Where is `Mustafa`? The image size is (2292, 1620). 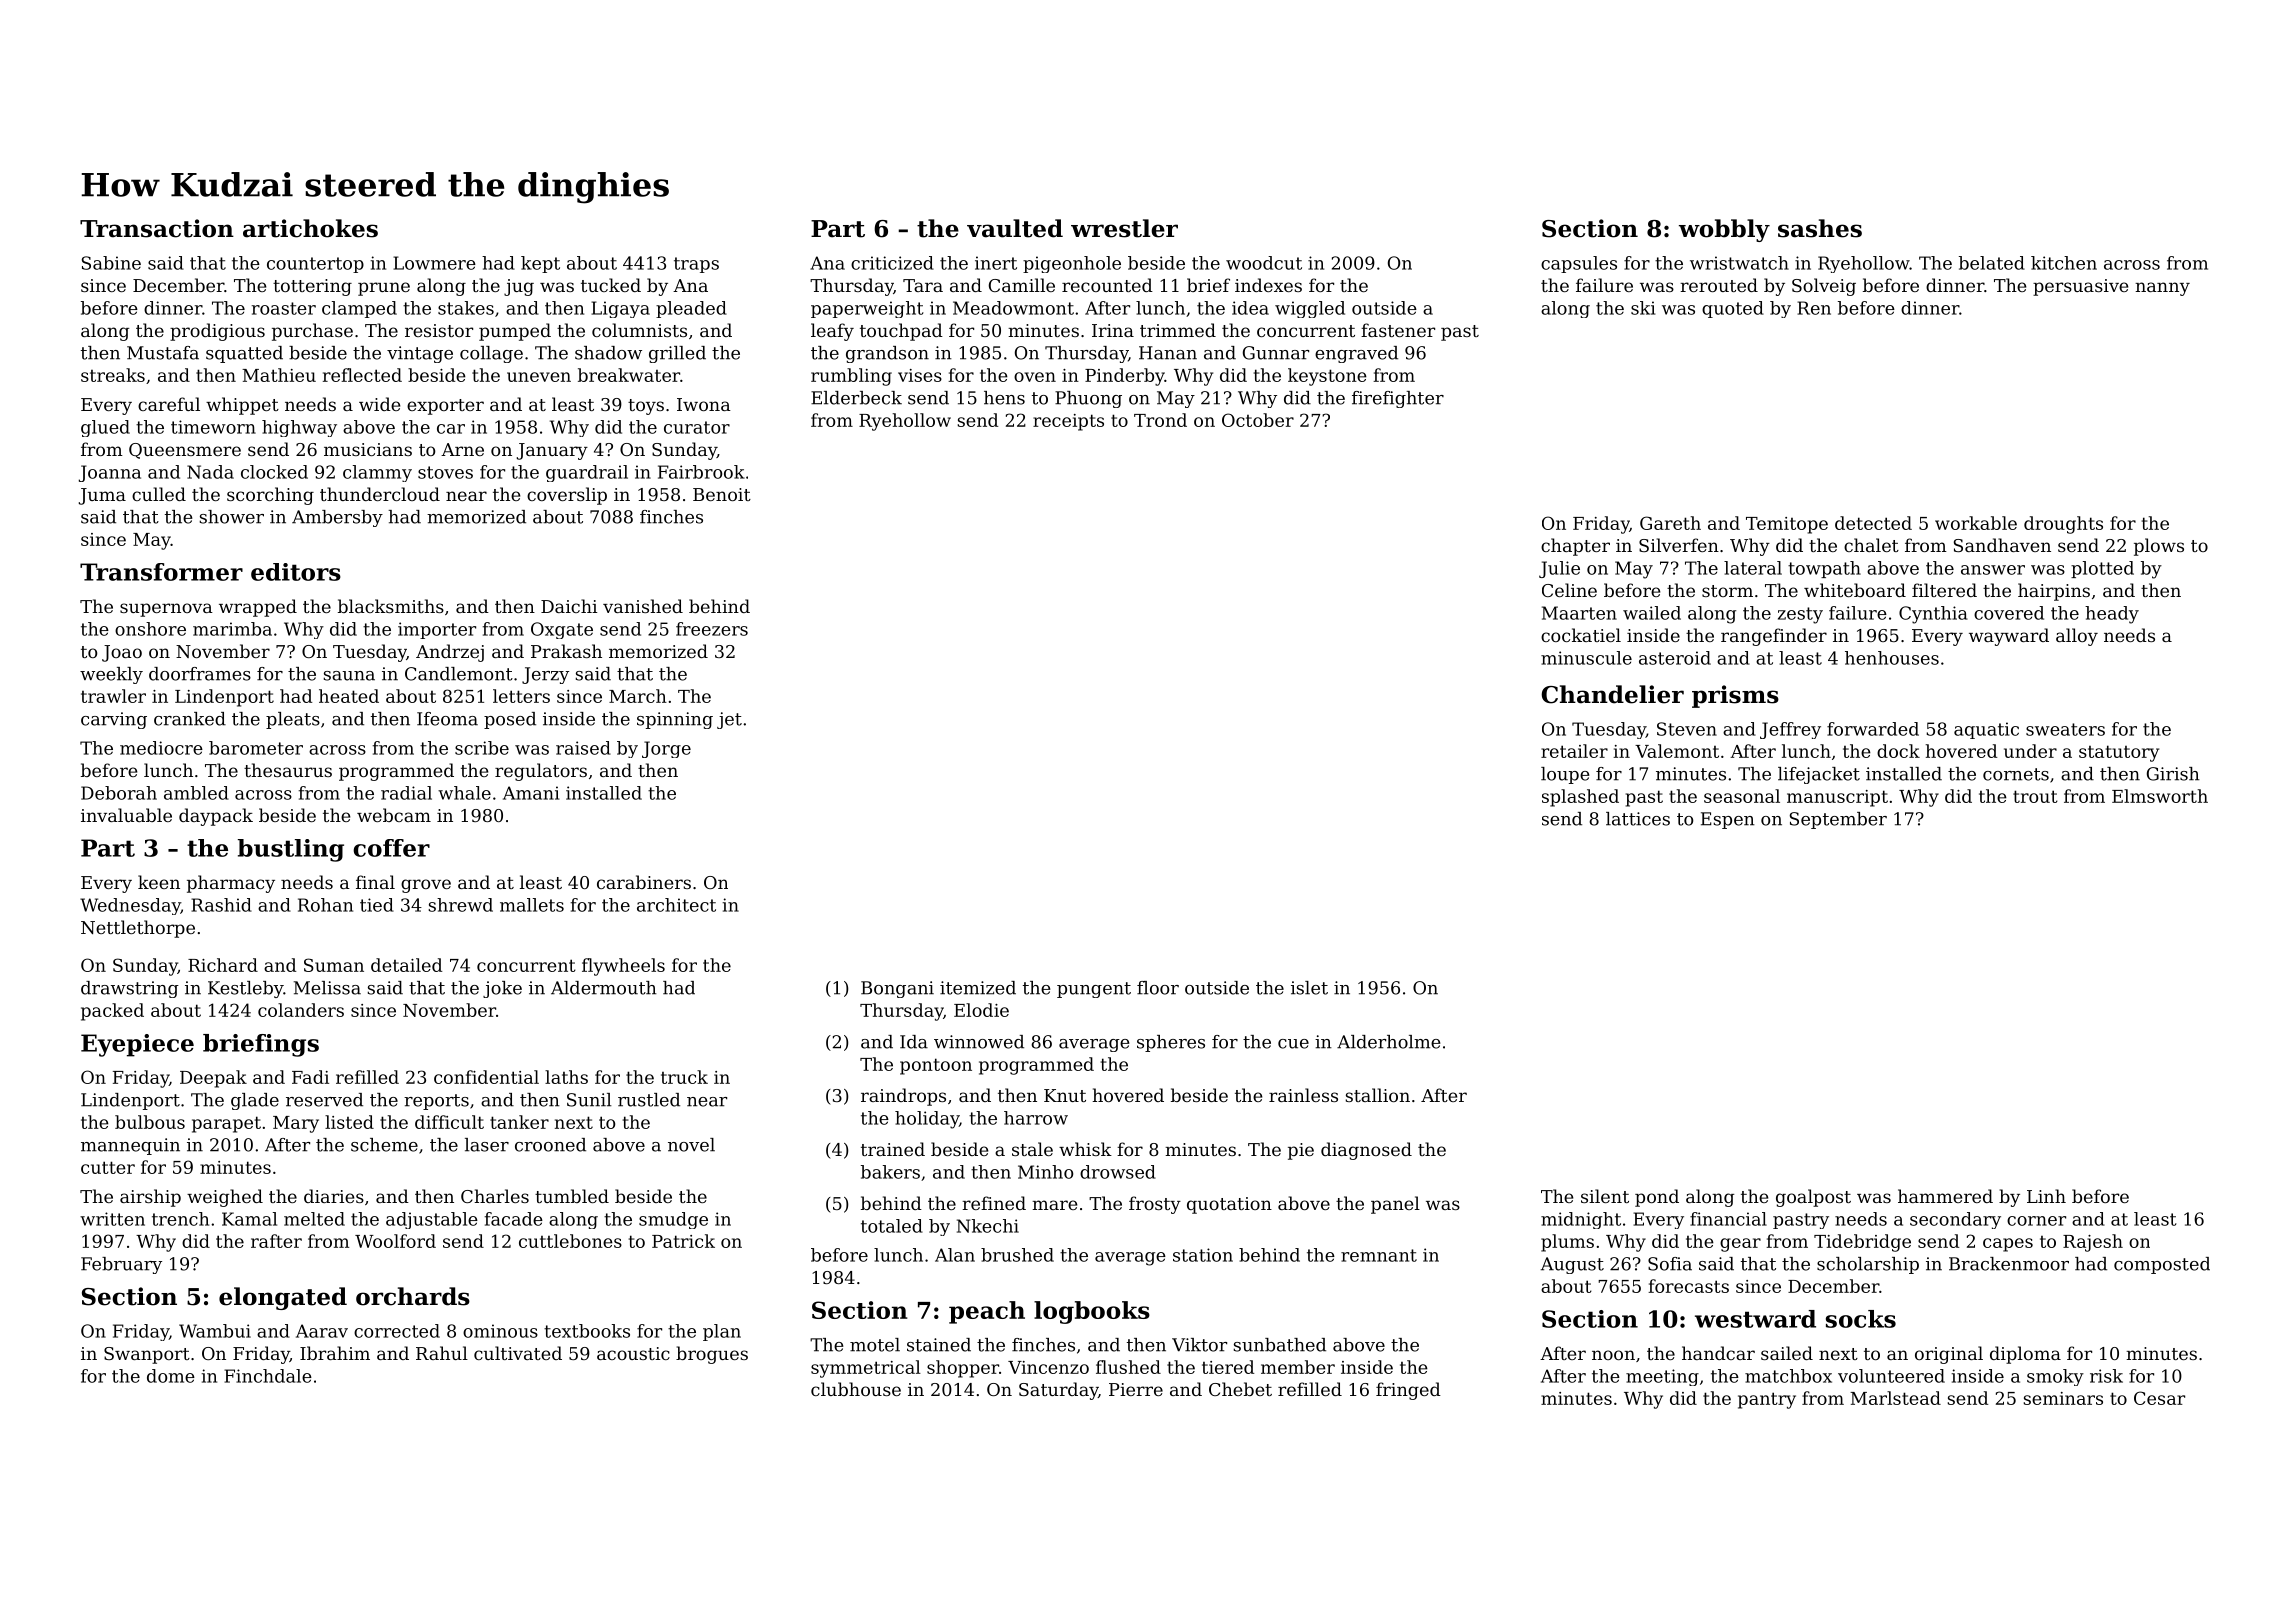 Mustafa is located at coordinates (163, 353).
